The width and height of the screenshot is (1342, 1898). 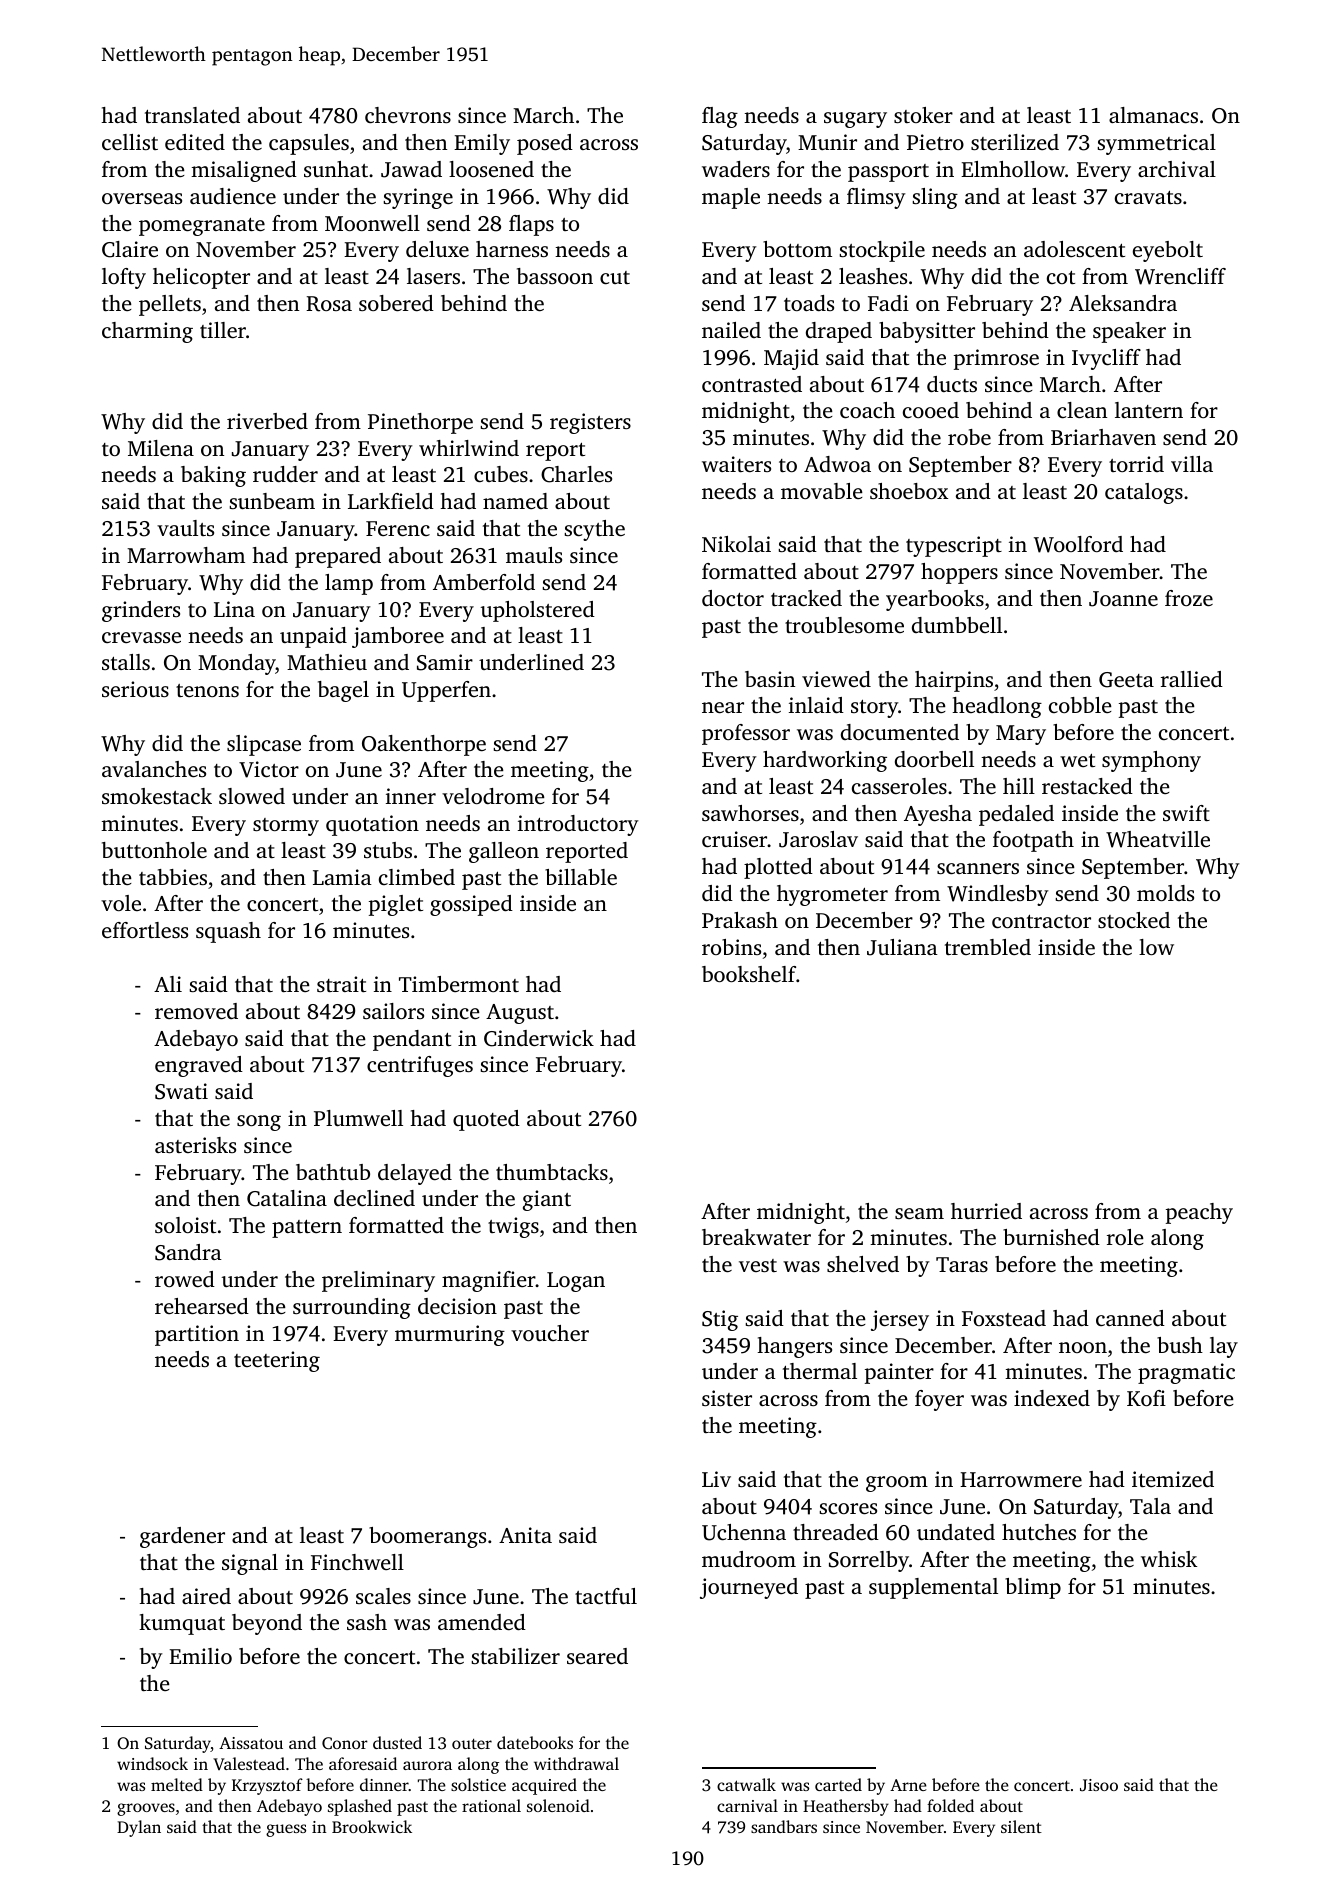 I want to click on song, so click(x=259, y=1123).
